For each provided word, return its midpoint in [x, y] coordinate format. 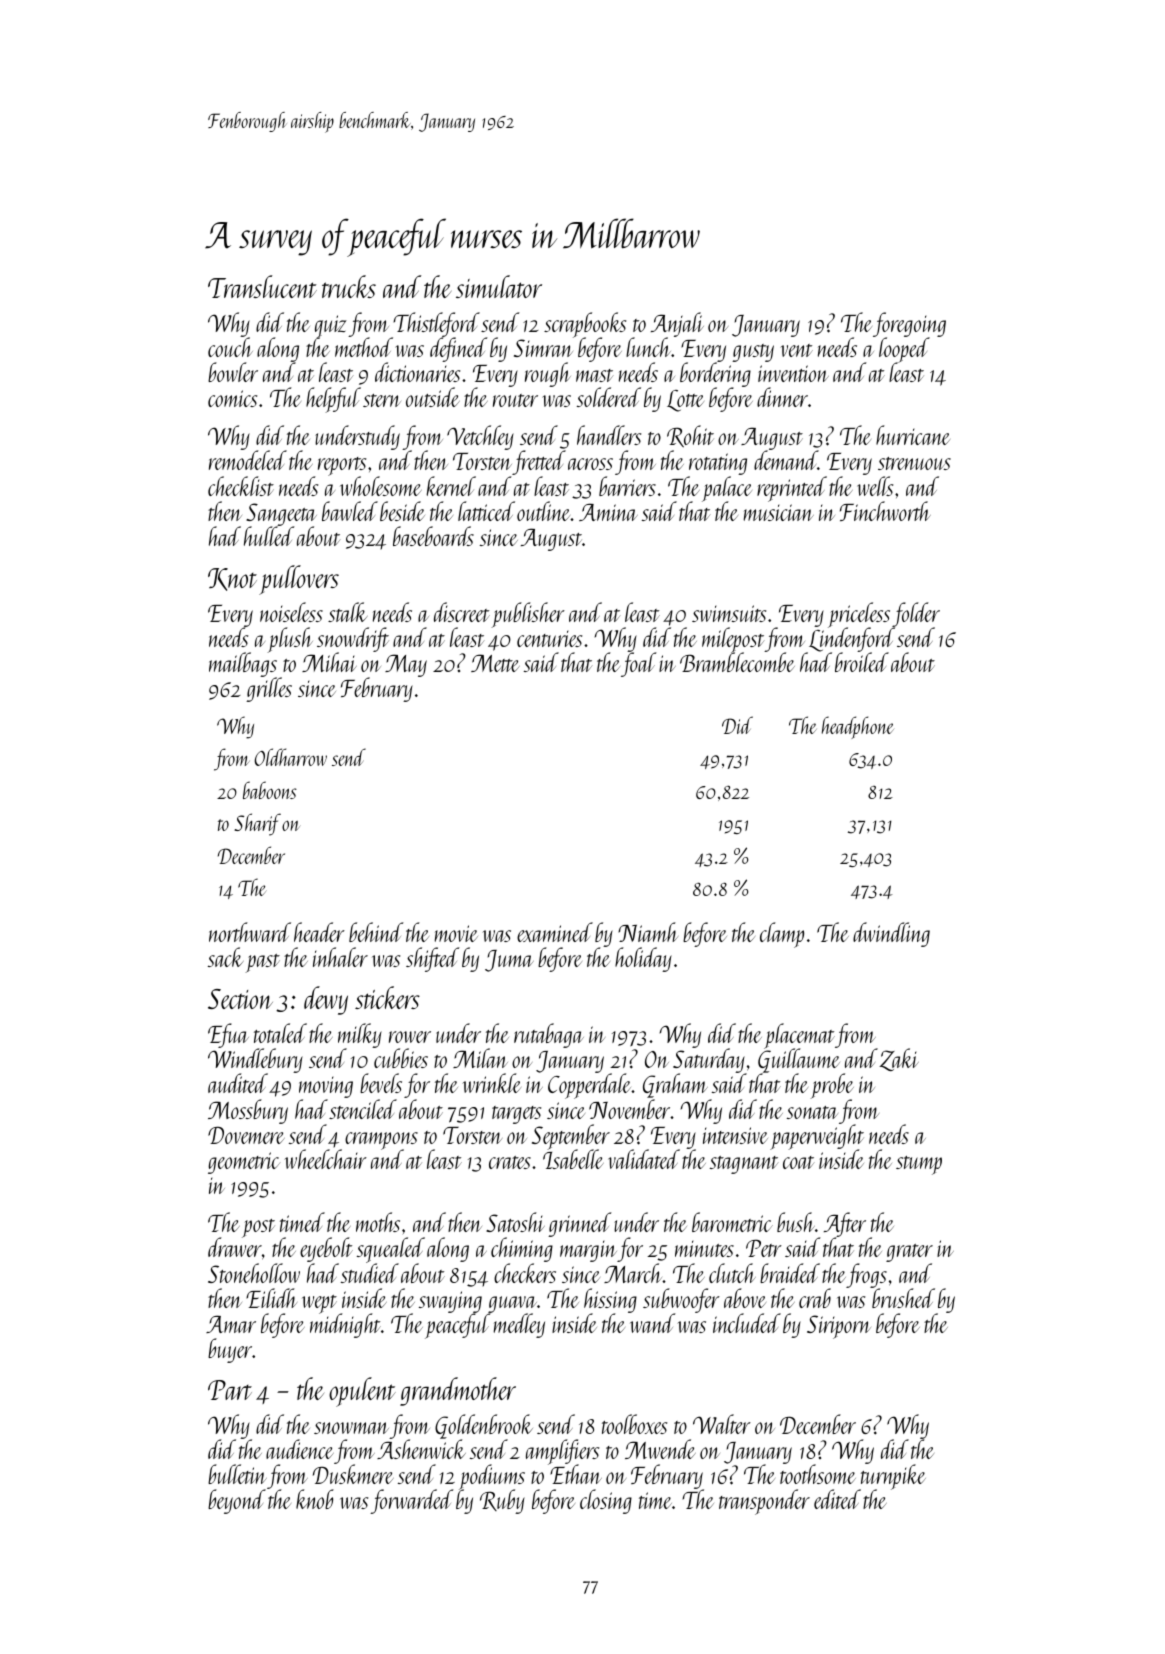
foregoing [909, 325]
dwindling [891, 934]
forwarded [411, 1501]
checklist [241, 486]
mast [595, 375]
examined [555, 932]
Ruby [502, 1501]
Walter [722, 1424]
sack [226, 957]
